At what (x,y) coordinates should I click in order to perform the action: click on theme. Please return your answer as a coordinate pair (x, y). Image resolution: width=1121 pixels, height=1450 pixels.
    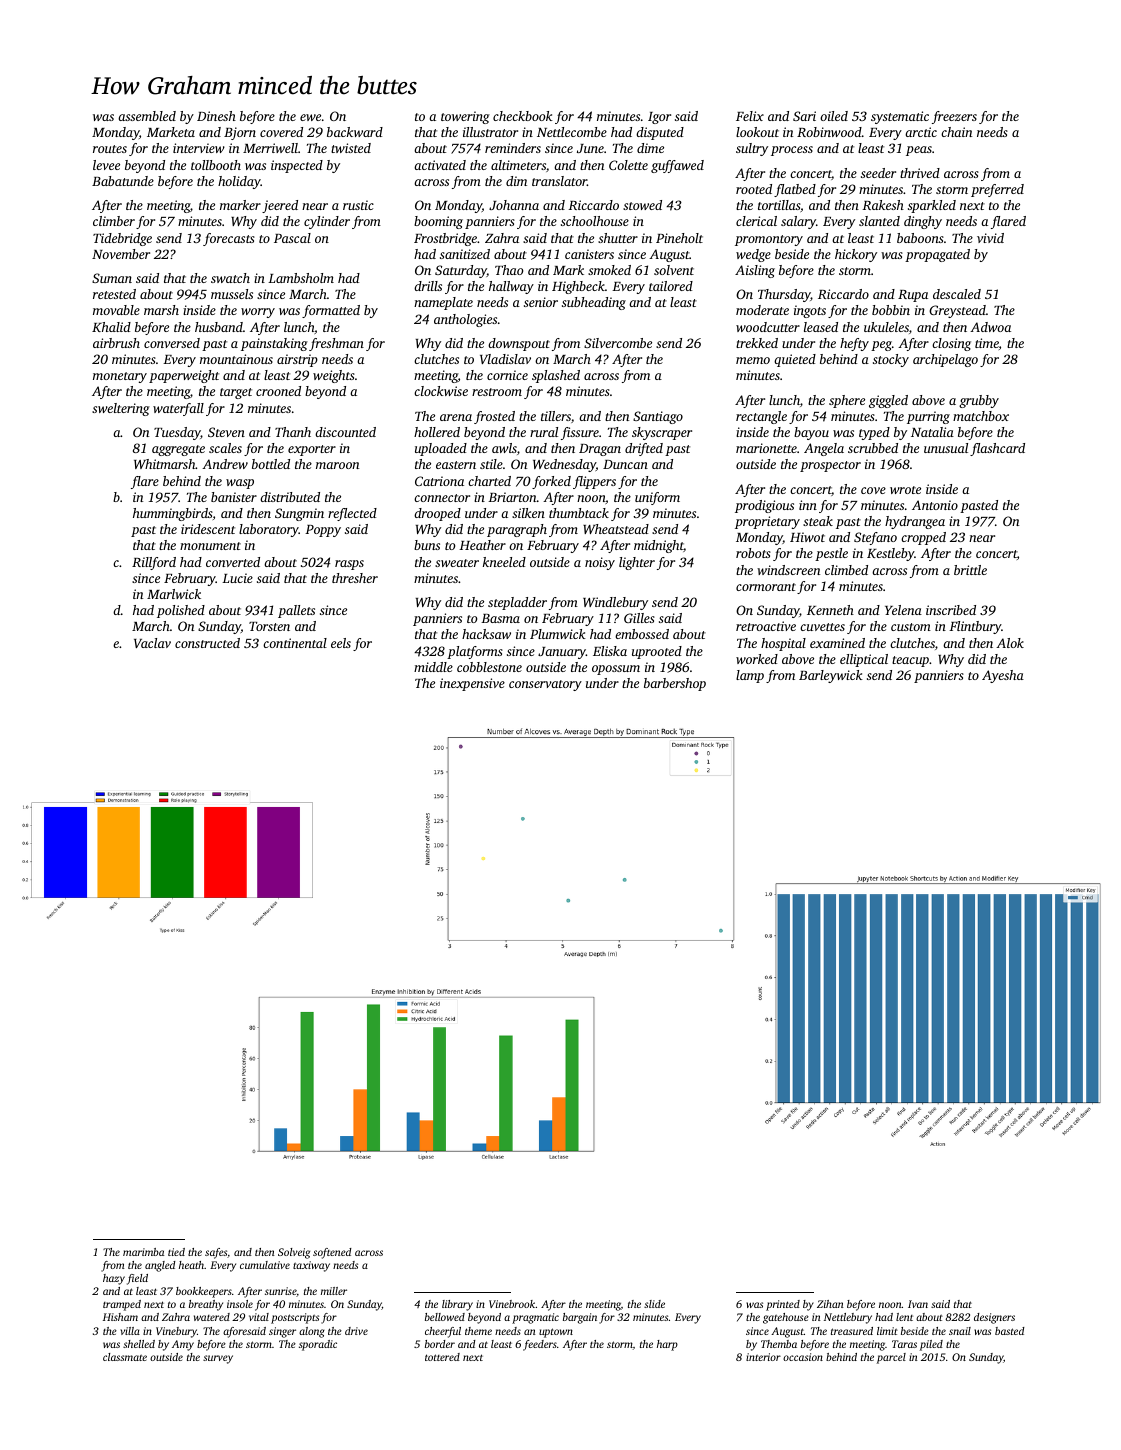
    Looking at the image, I should click on (478, 1331).
